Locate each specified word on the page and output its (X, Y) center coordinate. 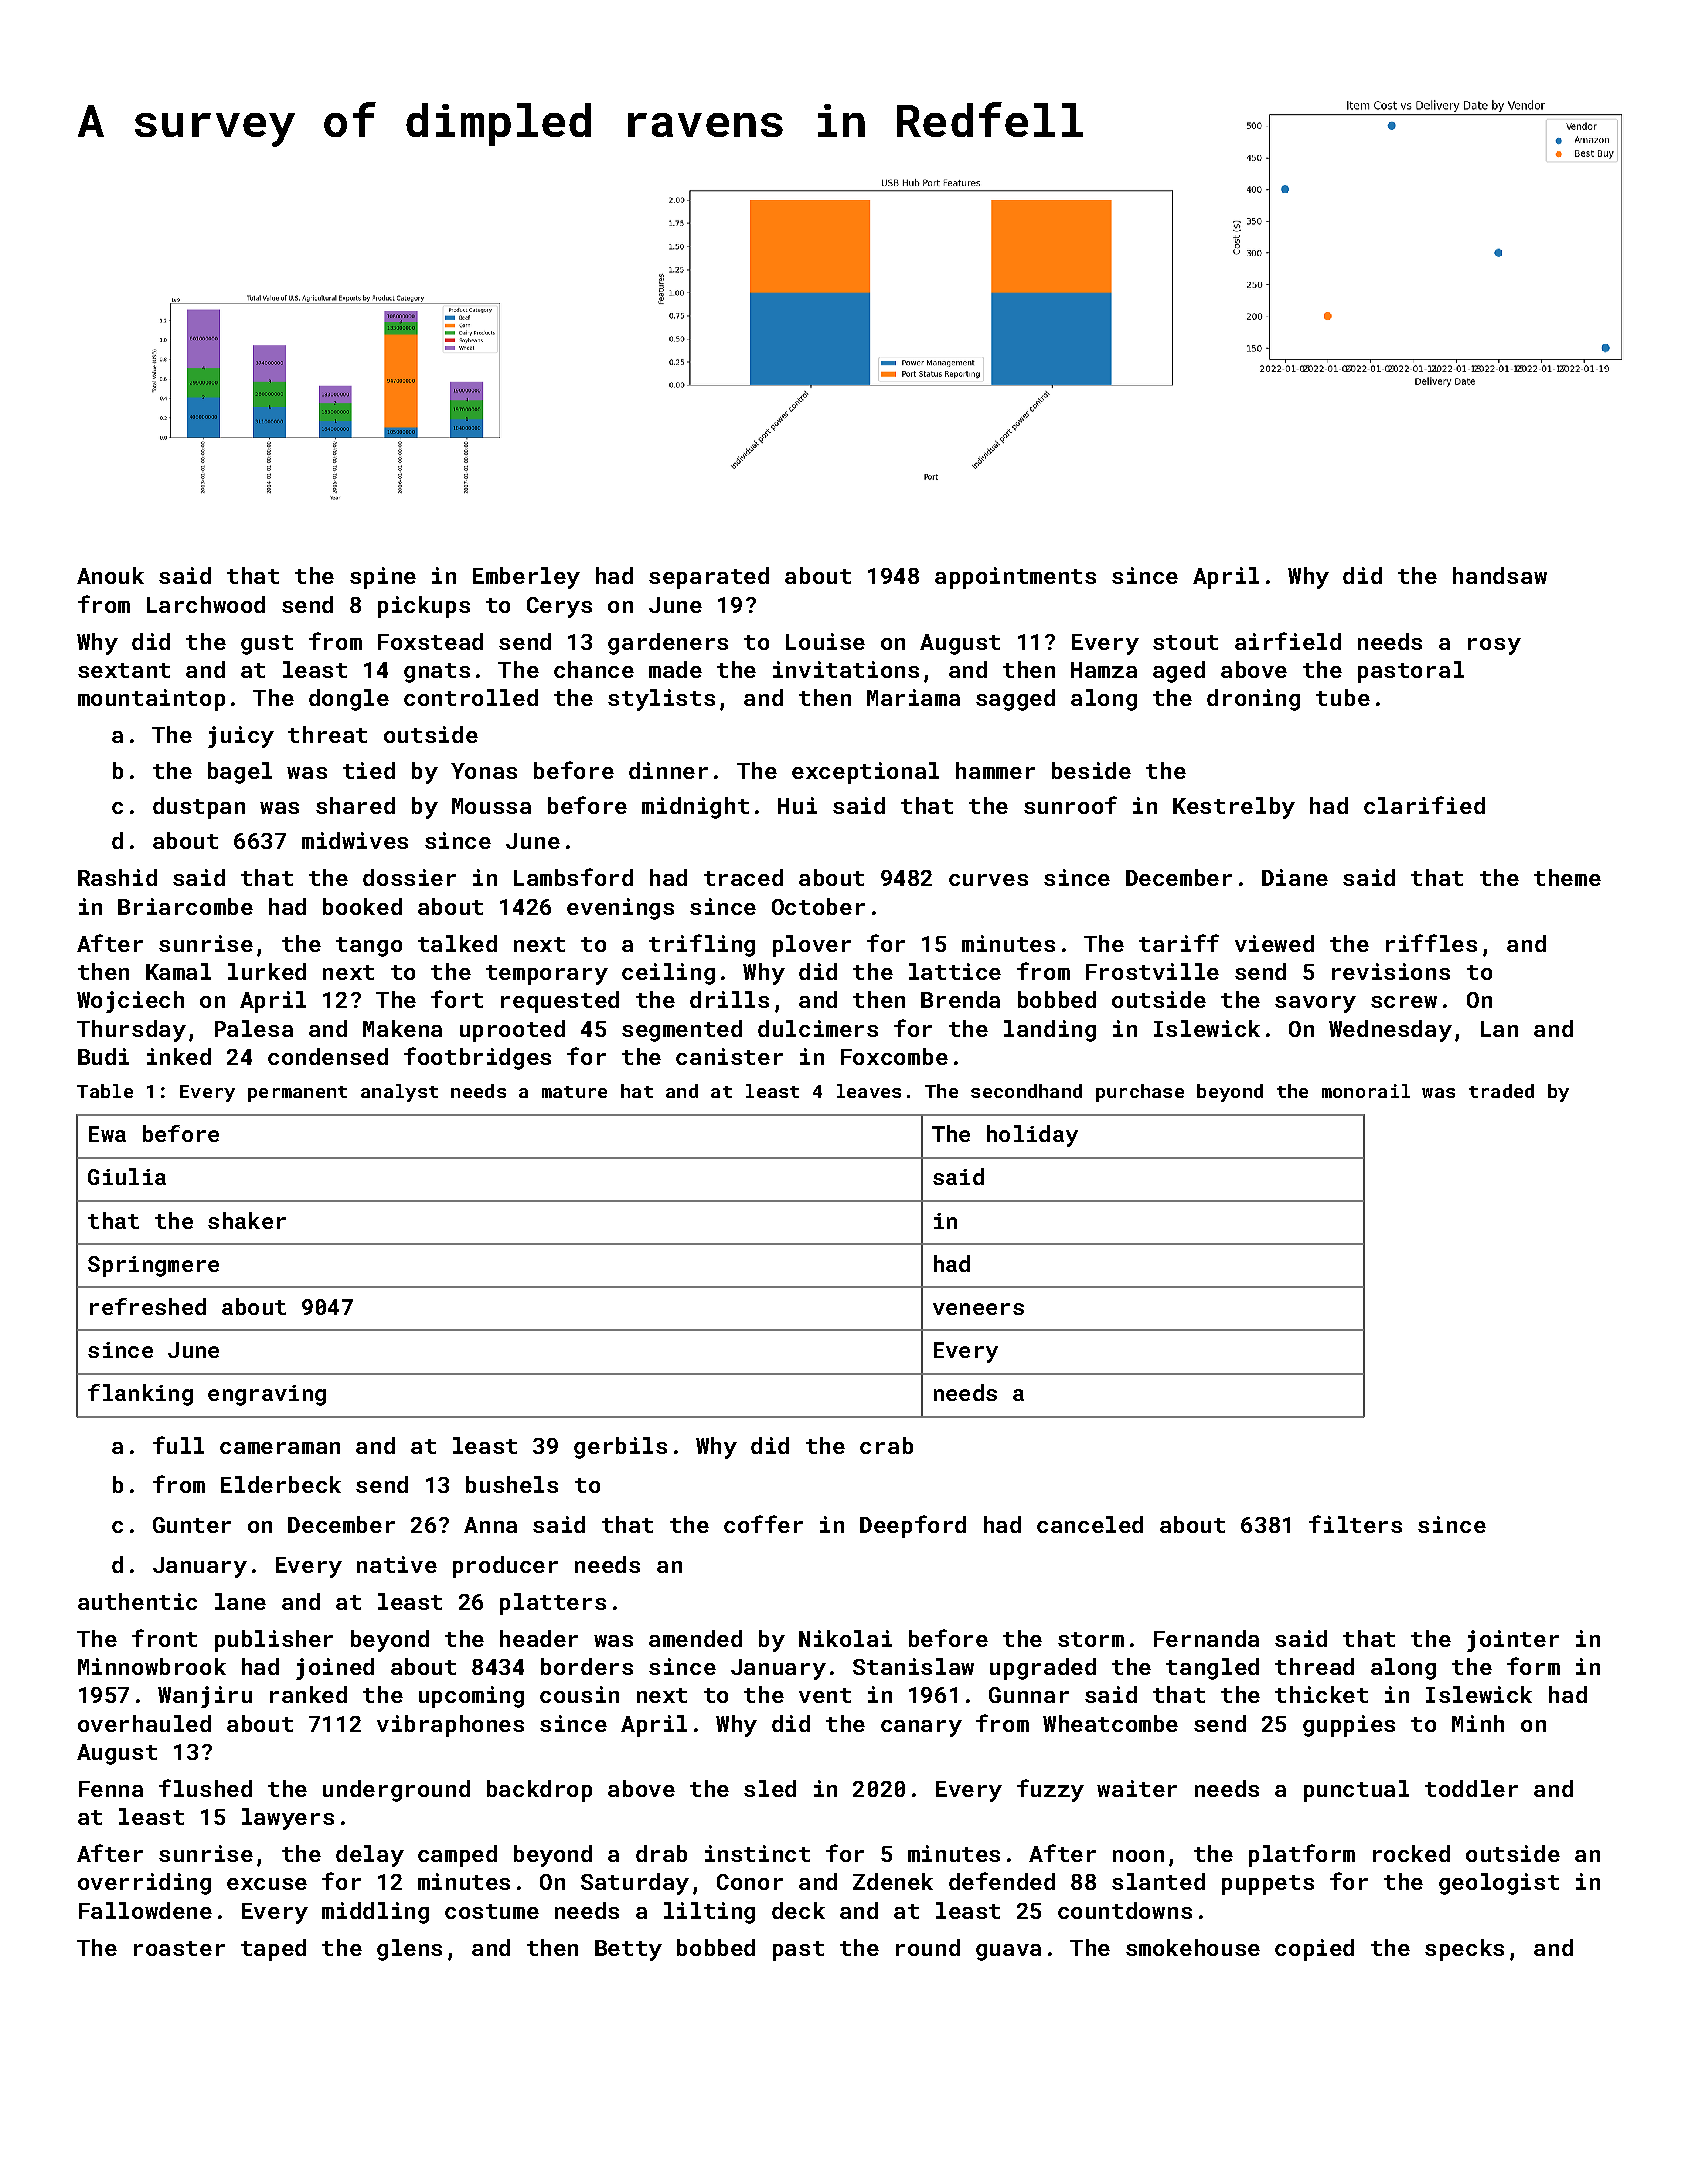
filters (1355, 1524)
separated (709, 578)
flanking (140, 1395)
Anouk (110, 575)
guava (1008, 1952)
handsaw (1500, 575)
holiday (1032, 1136)
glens (409, 1950)
